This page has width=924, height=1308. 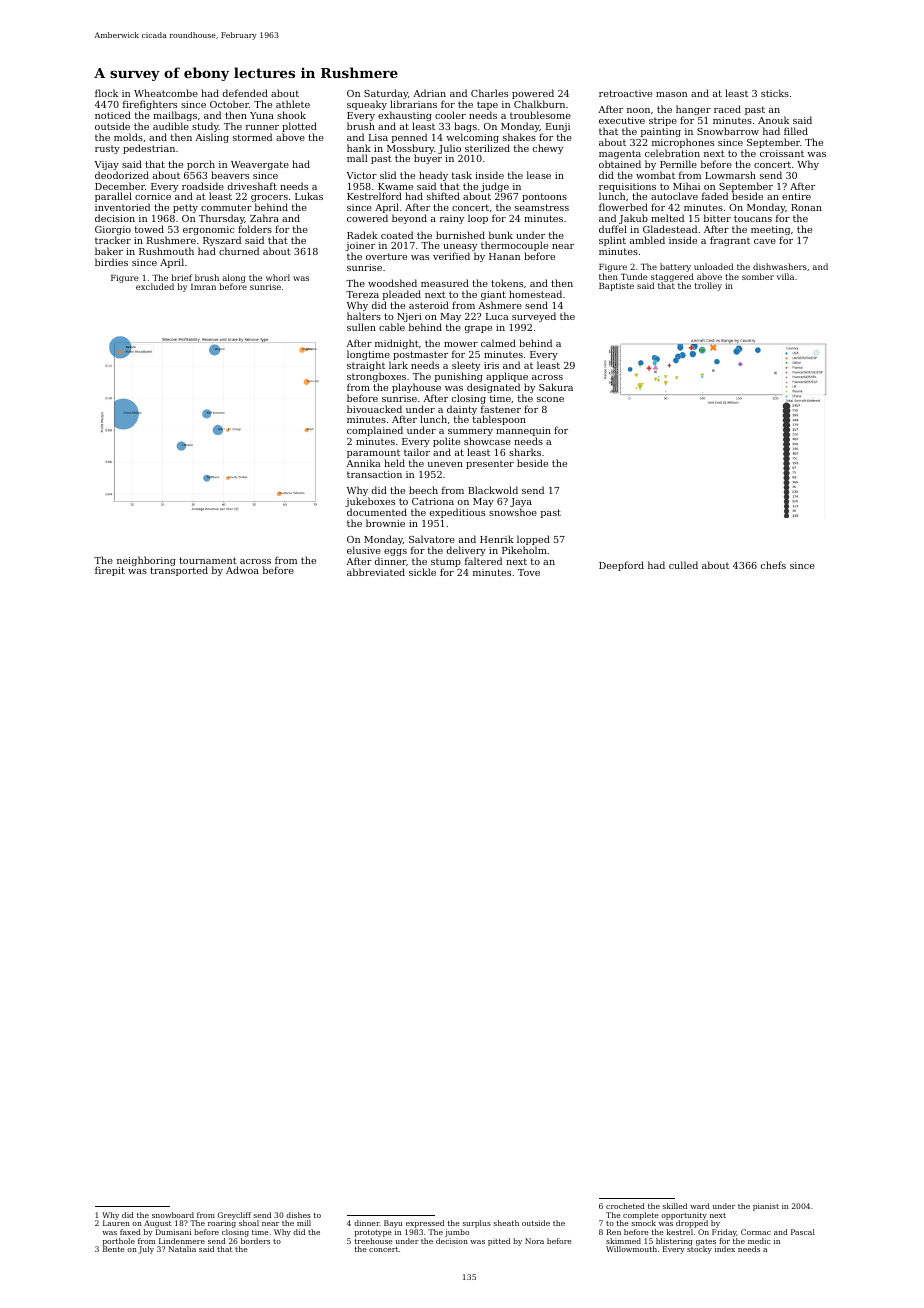 I want to click on culled, so click(x=683, y=565).
